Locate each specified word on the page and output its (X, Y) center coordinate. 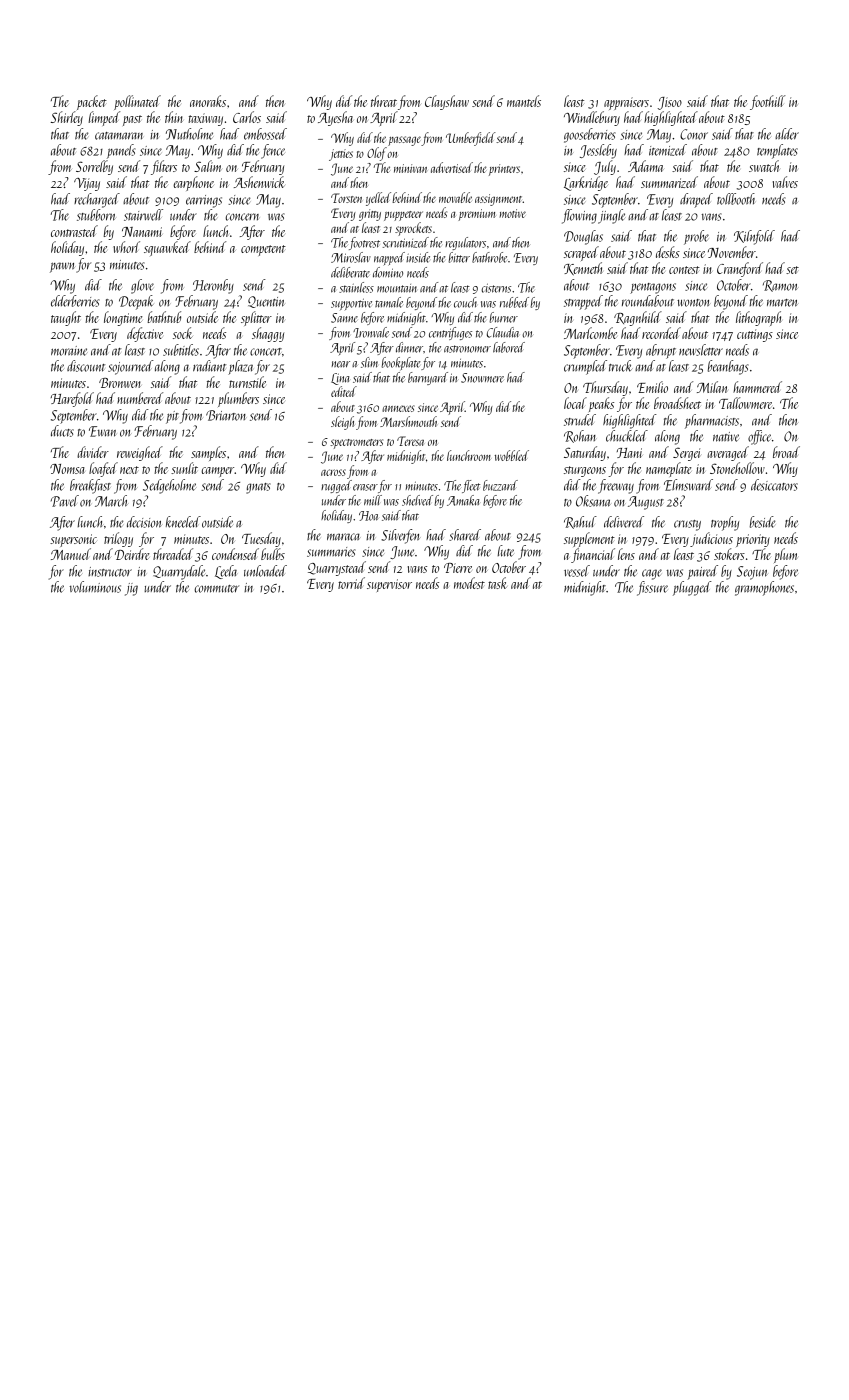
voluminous (95, 587)
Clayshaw (447, 102)
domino (388, 272)
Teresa (410, 441)
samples (208, 453)
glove (142, 286)
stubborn (96, 215)
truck (621, 366)
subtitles (181, 350)
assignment (499, 200)
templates (777, 151)
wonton (693, 303)
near (341, 364)
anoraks (208, 101)
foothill (768, 102)
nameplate (669, 469)
